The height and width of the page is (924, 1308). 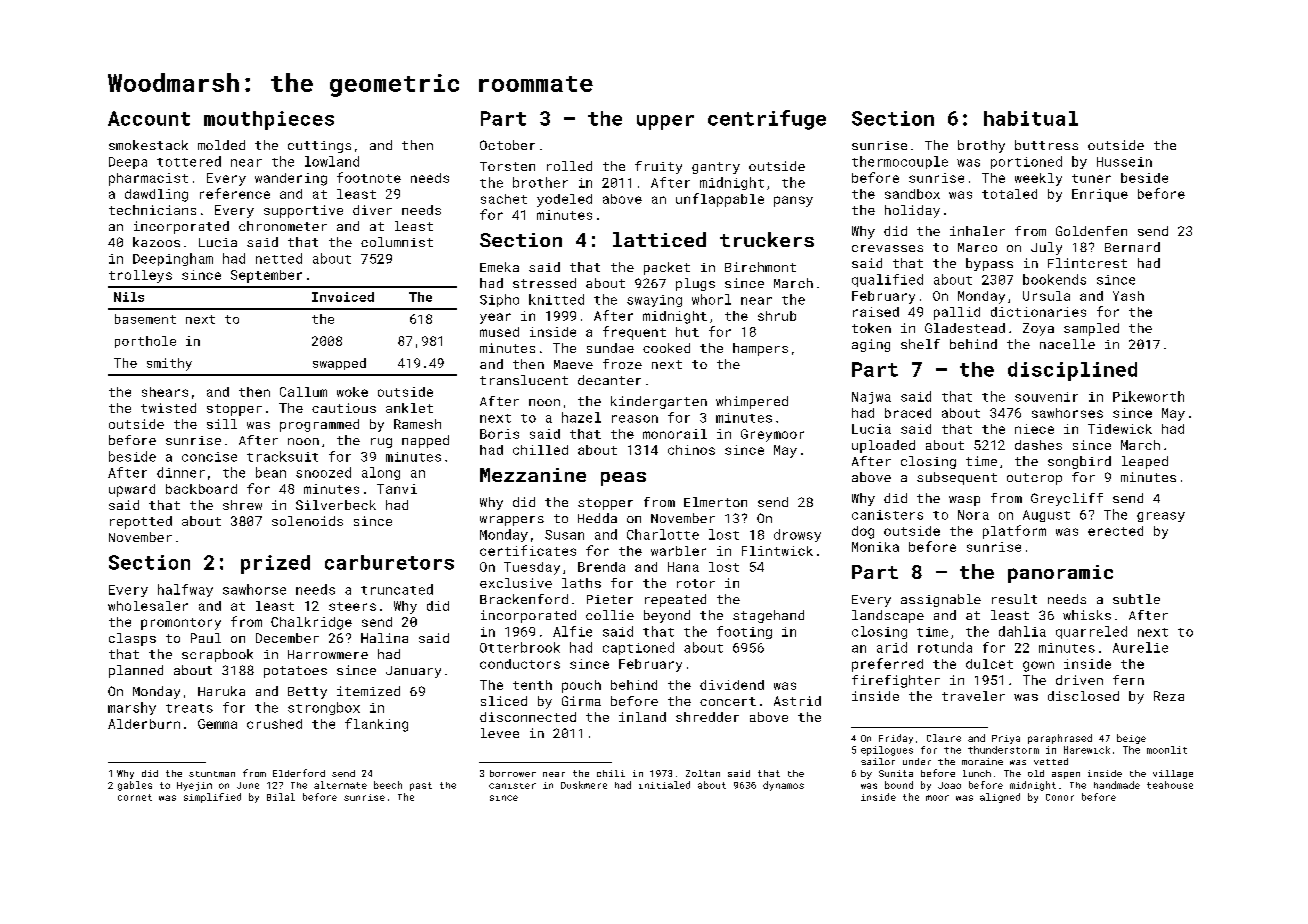 What do you see at coordinates (1161, 517) in the page?
I see `greasy` at bounding box center [1161, 517].
